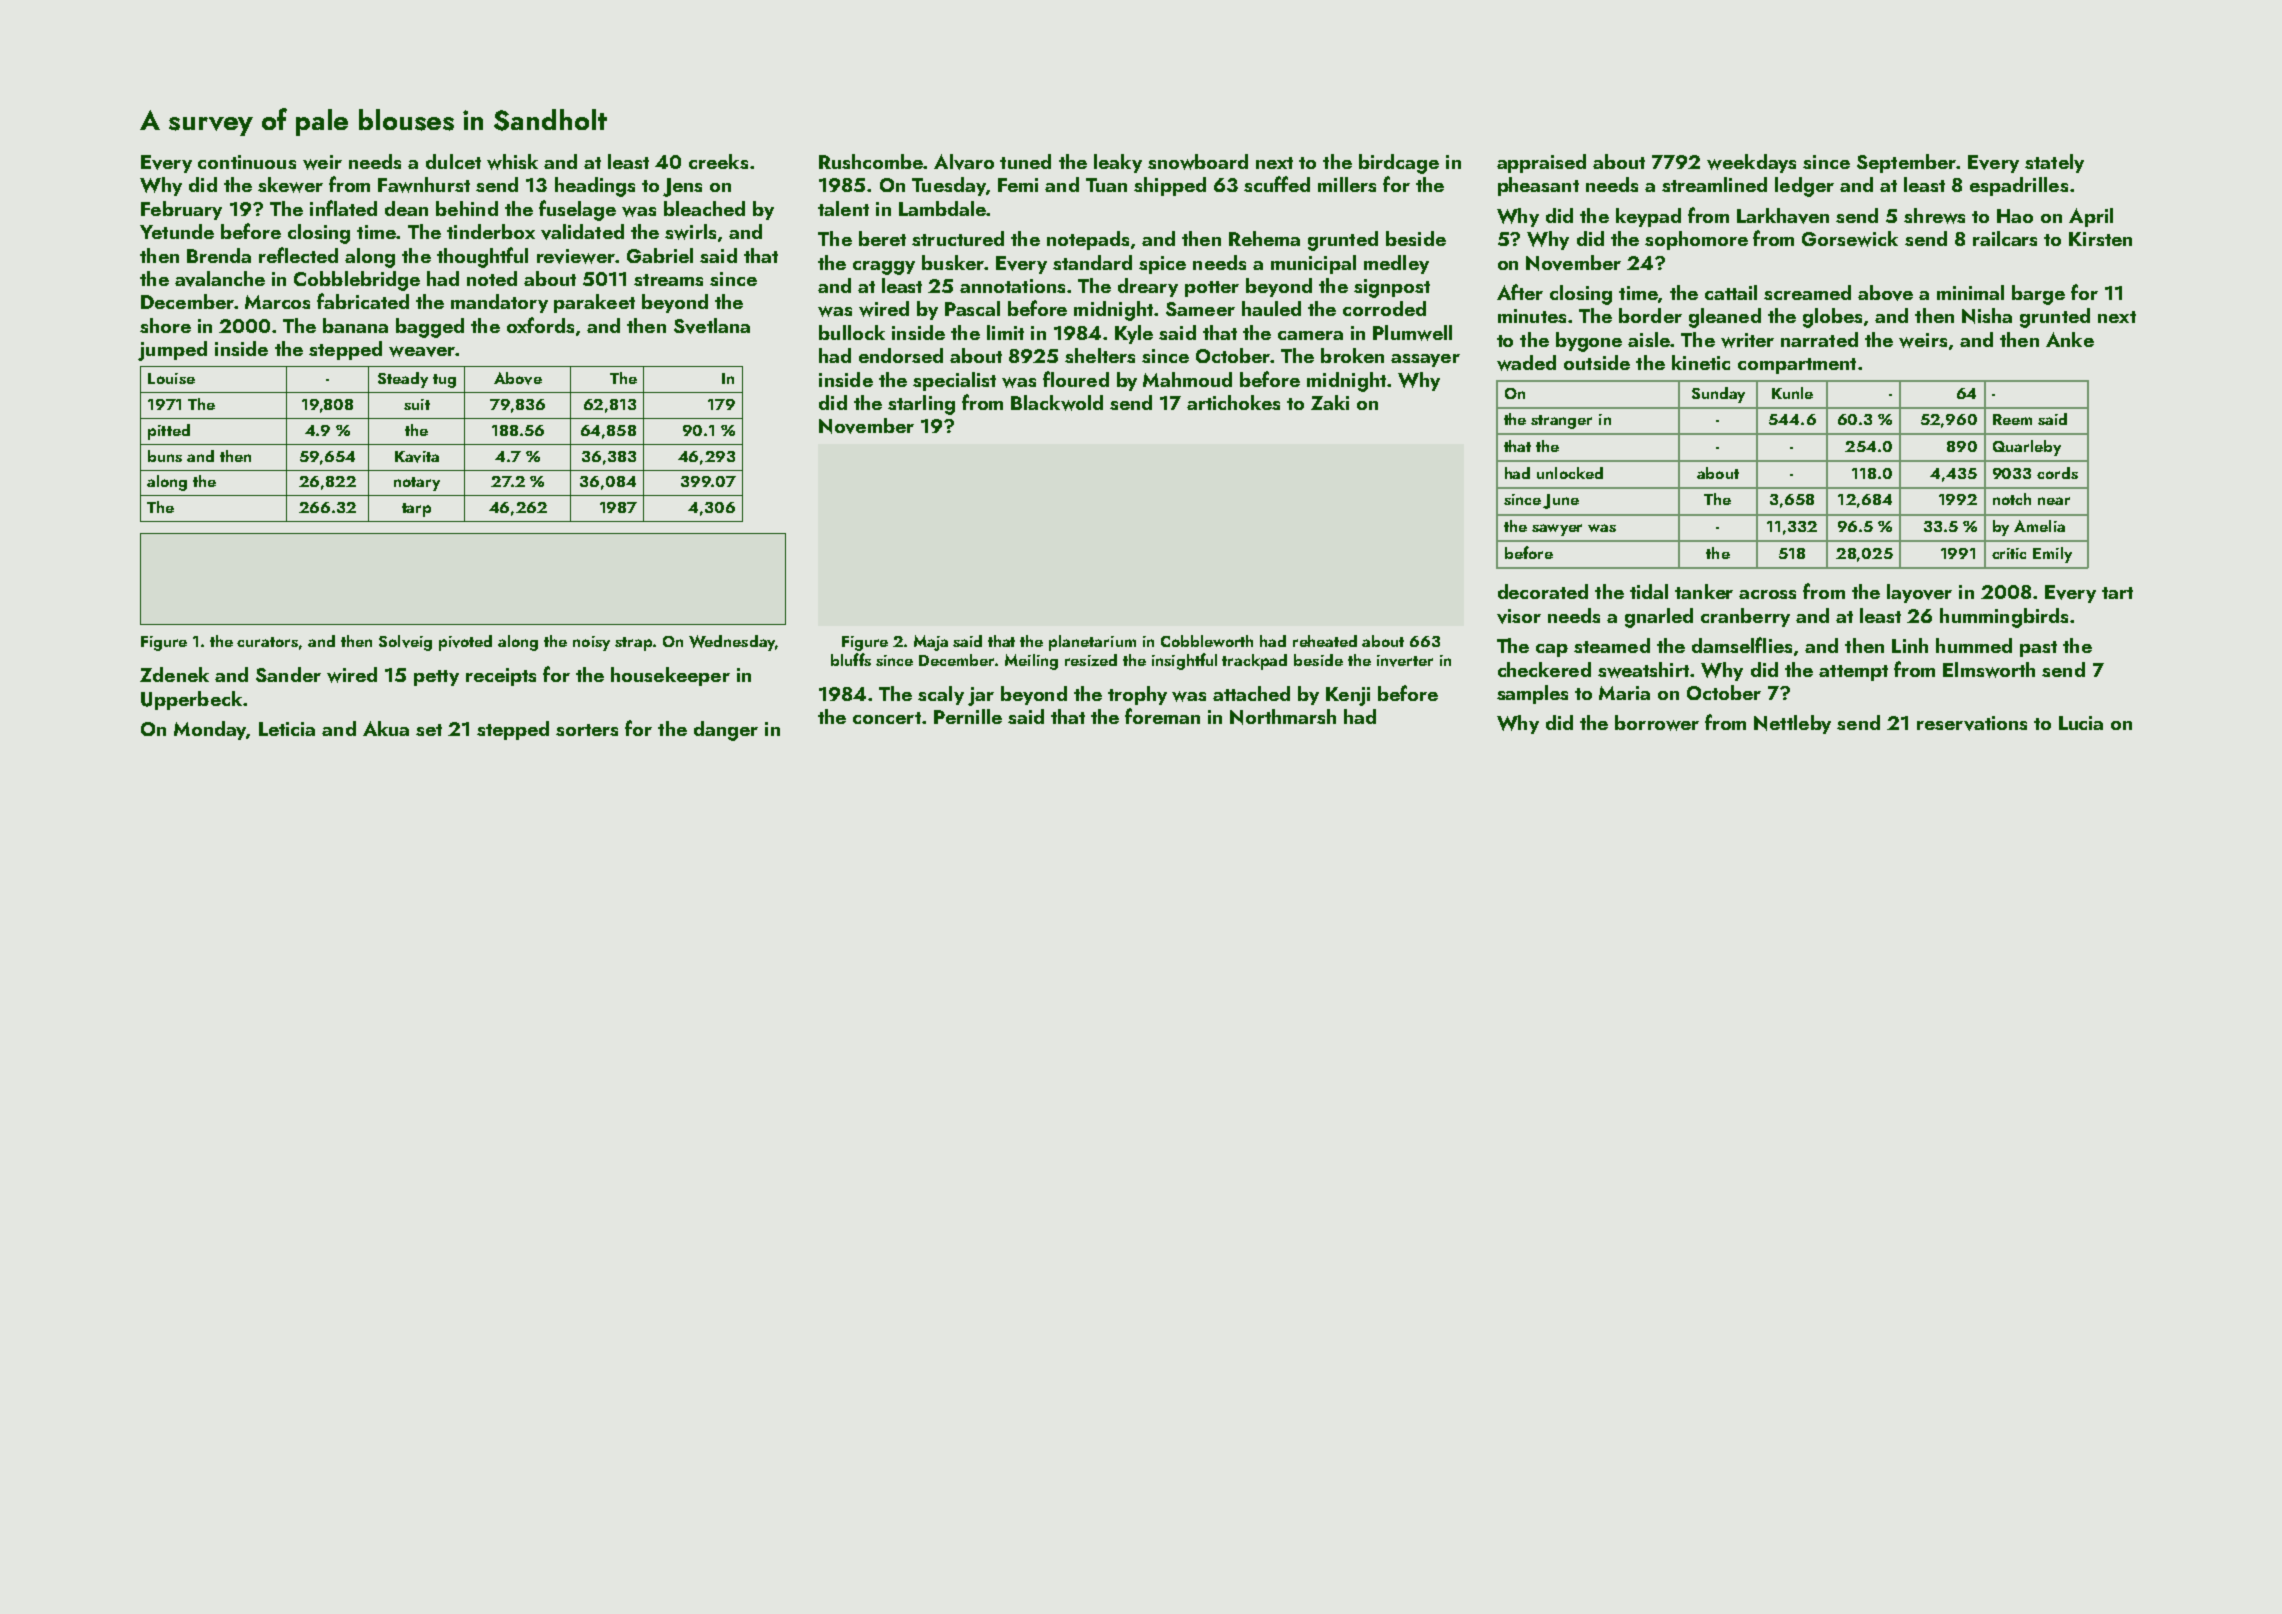 This screenshot has width=2282, height=1614. What do you see at coordinates (2004, 618) in the screenshot?
I see `hummingbirds` at bounding box center [2004, 618].
